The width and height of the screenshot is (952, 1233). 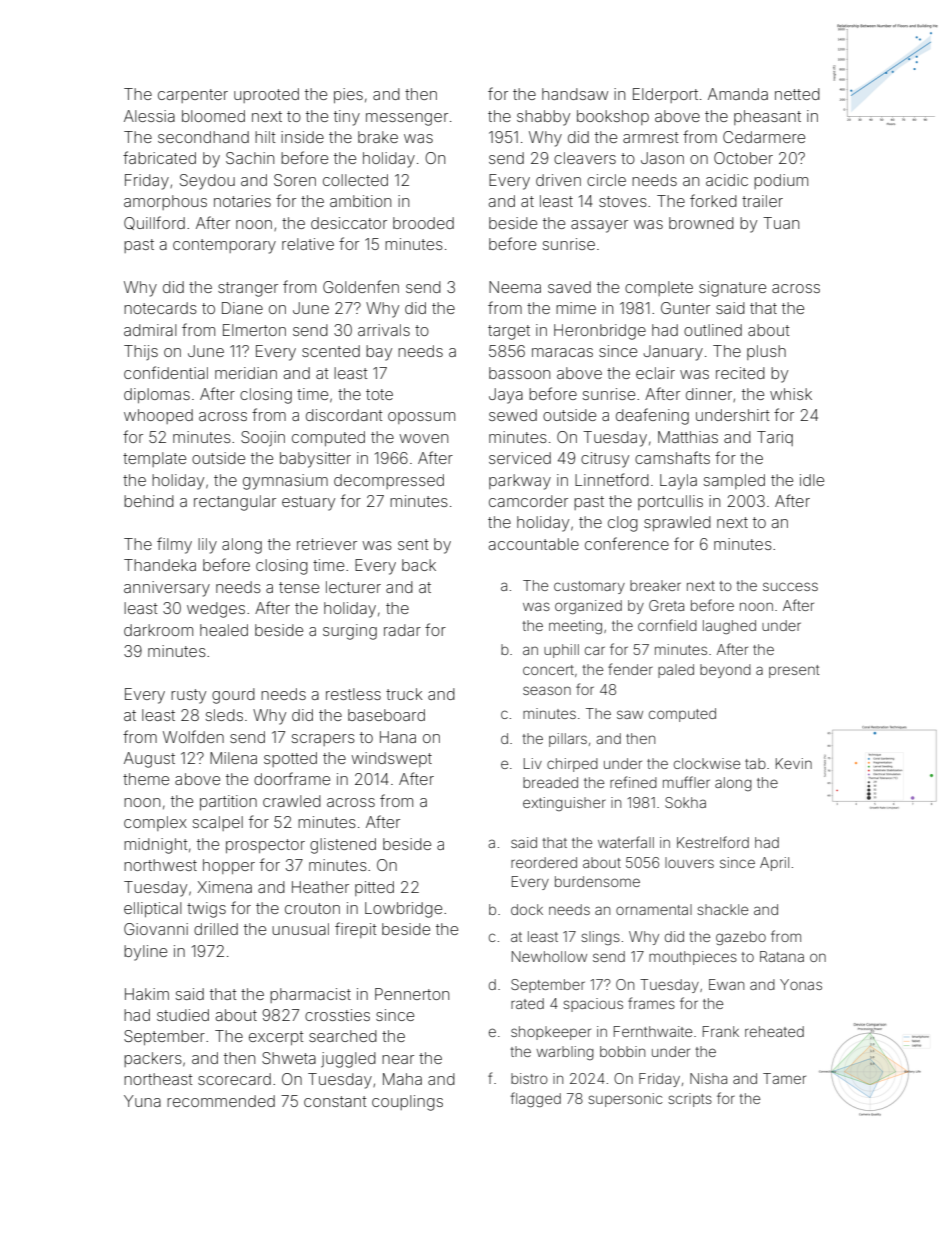 I want to click on clockwise, so click(x=707, y=763).
